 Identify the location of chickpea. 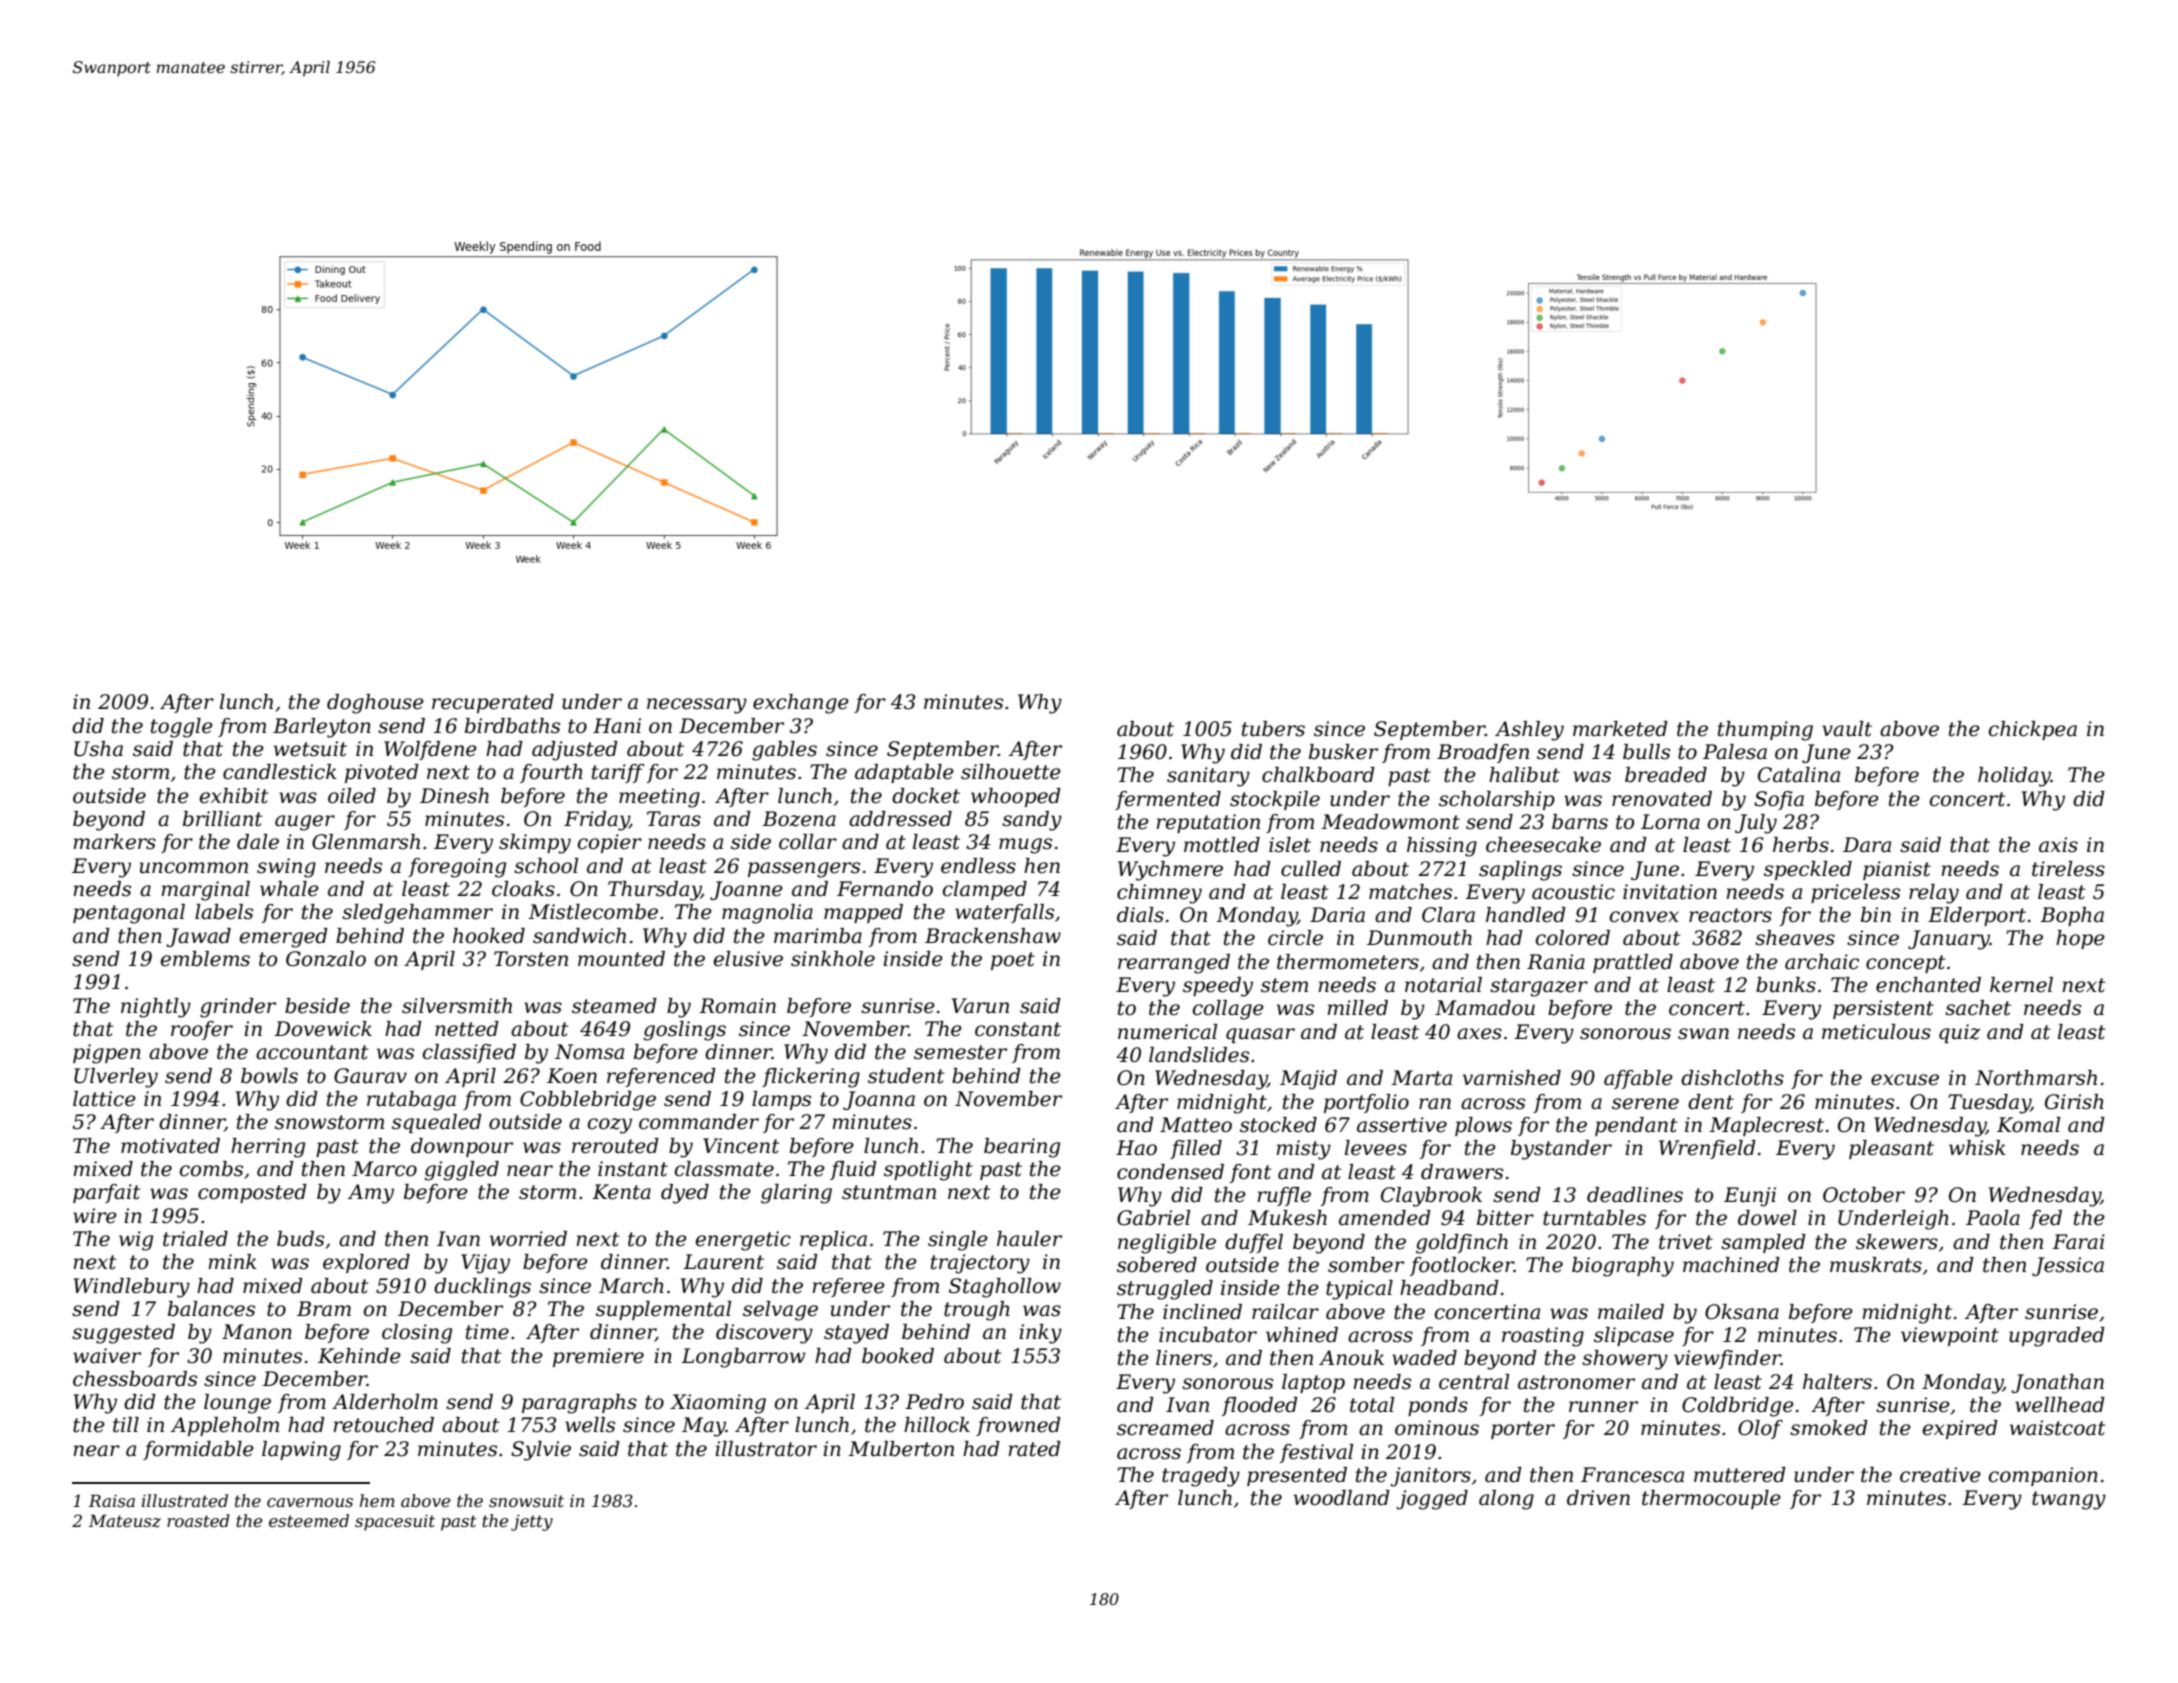
(2033, 730).
